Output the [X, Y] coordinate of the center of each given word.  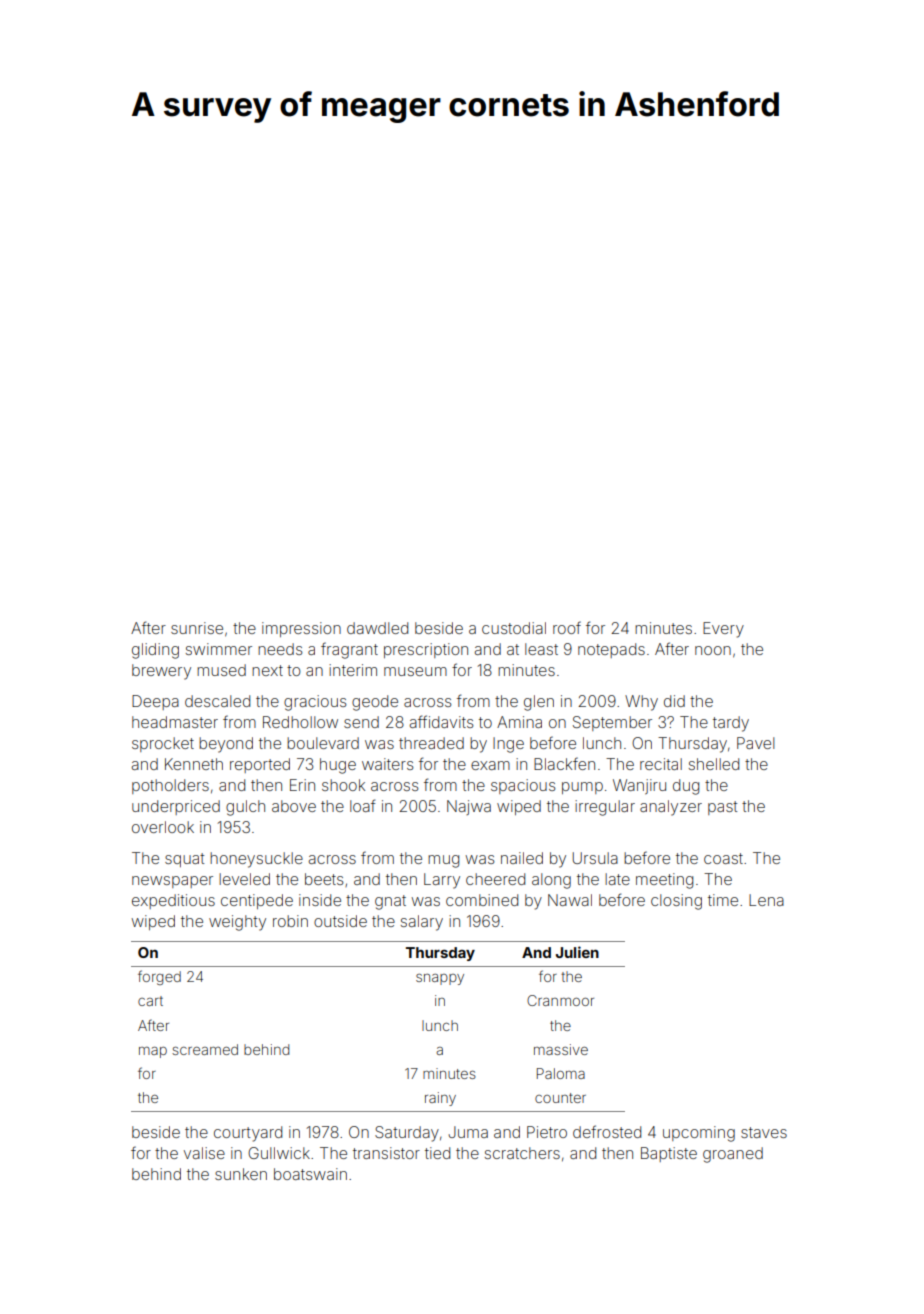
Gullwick [279, 1153]
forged [159, 977]
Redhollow [300, 722]
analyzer [671, 808]
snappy [440, 979]
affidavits [441, 721]
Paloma [561, 1073]
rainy [440, 1099]
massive [561, 1049]
